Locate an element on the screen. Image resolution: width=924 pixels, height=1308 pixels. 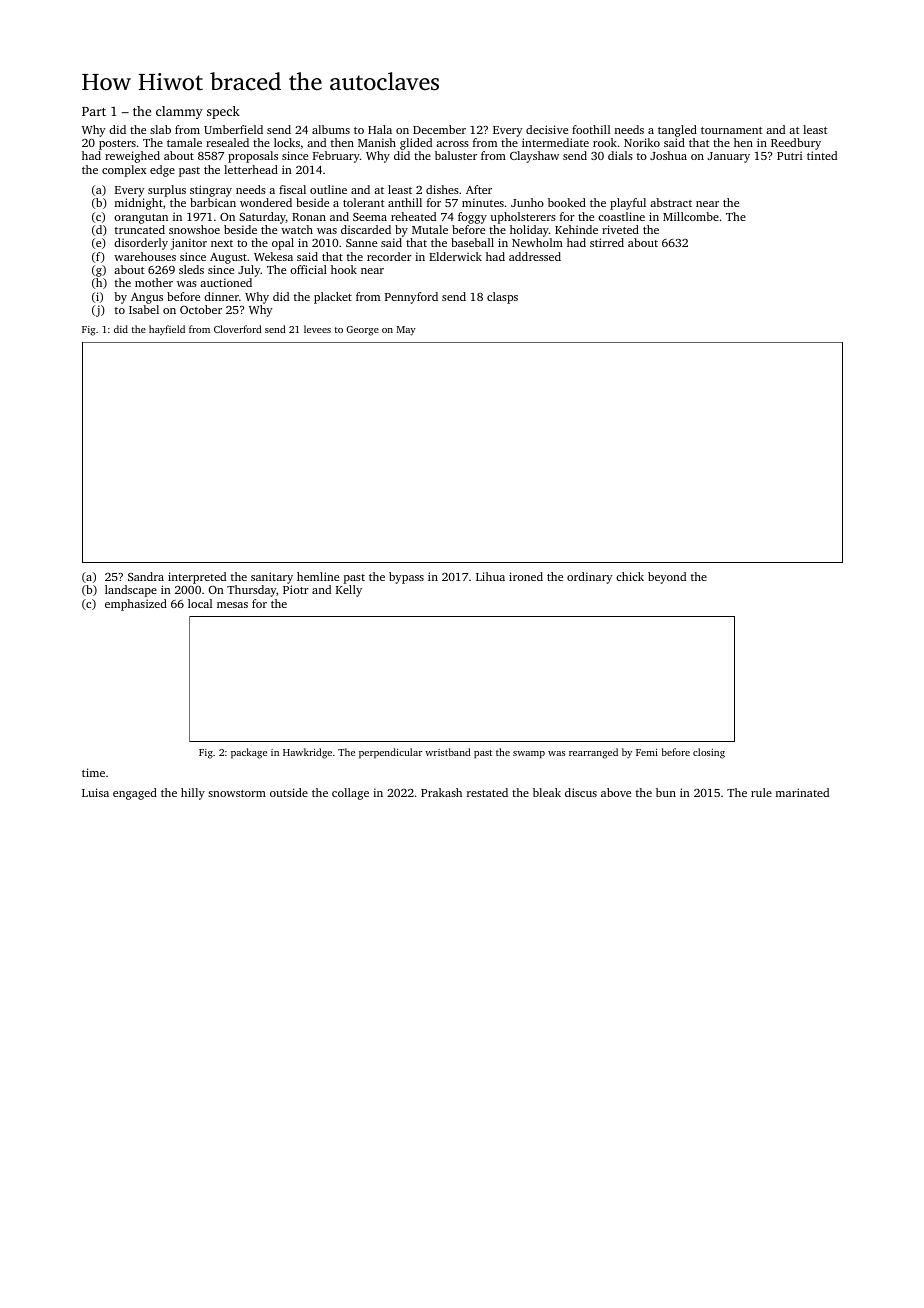
October is located at coordinates (201, 309).
